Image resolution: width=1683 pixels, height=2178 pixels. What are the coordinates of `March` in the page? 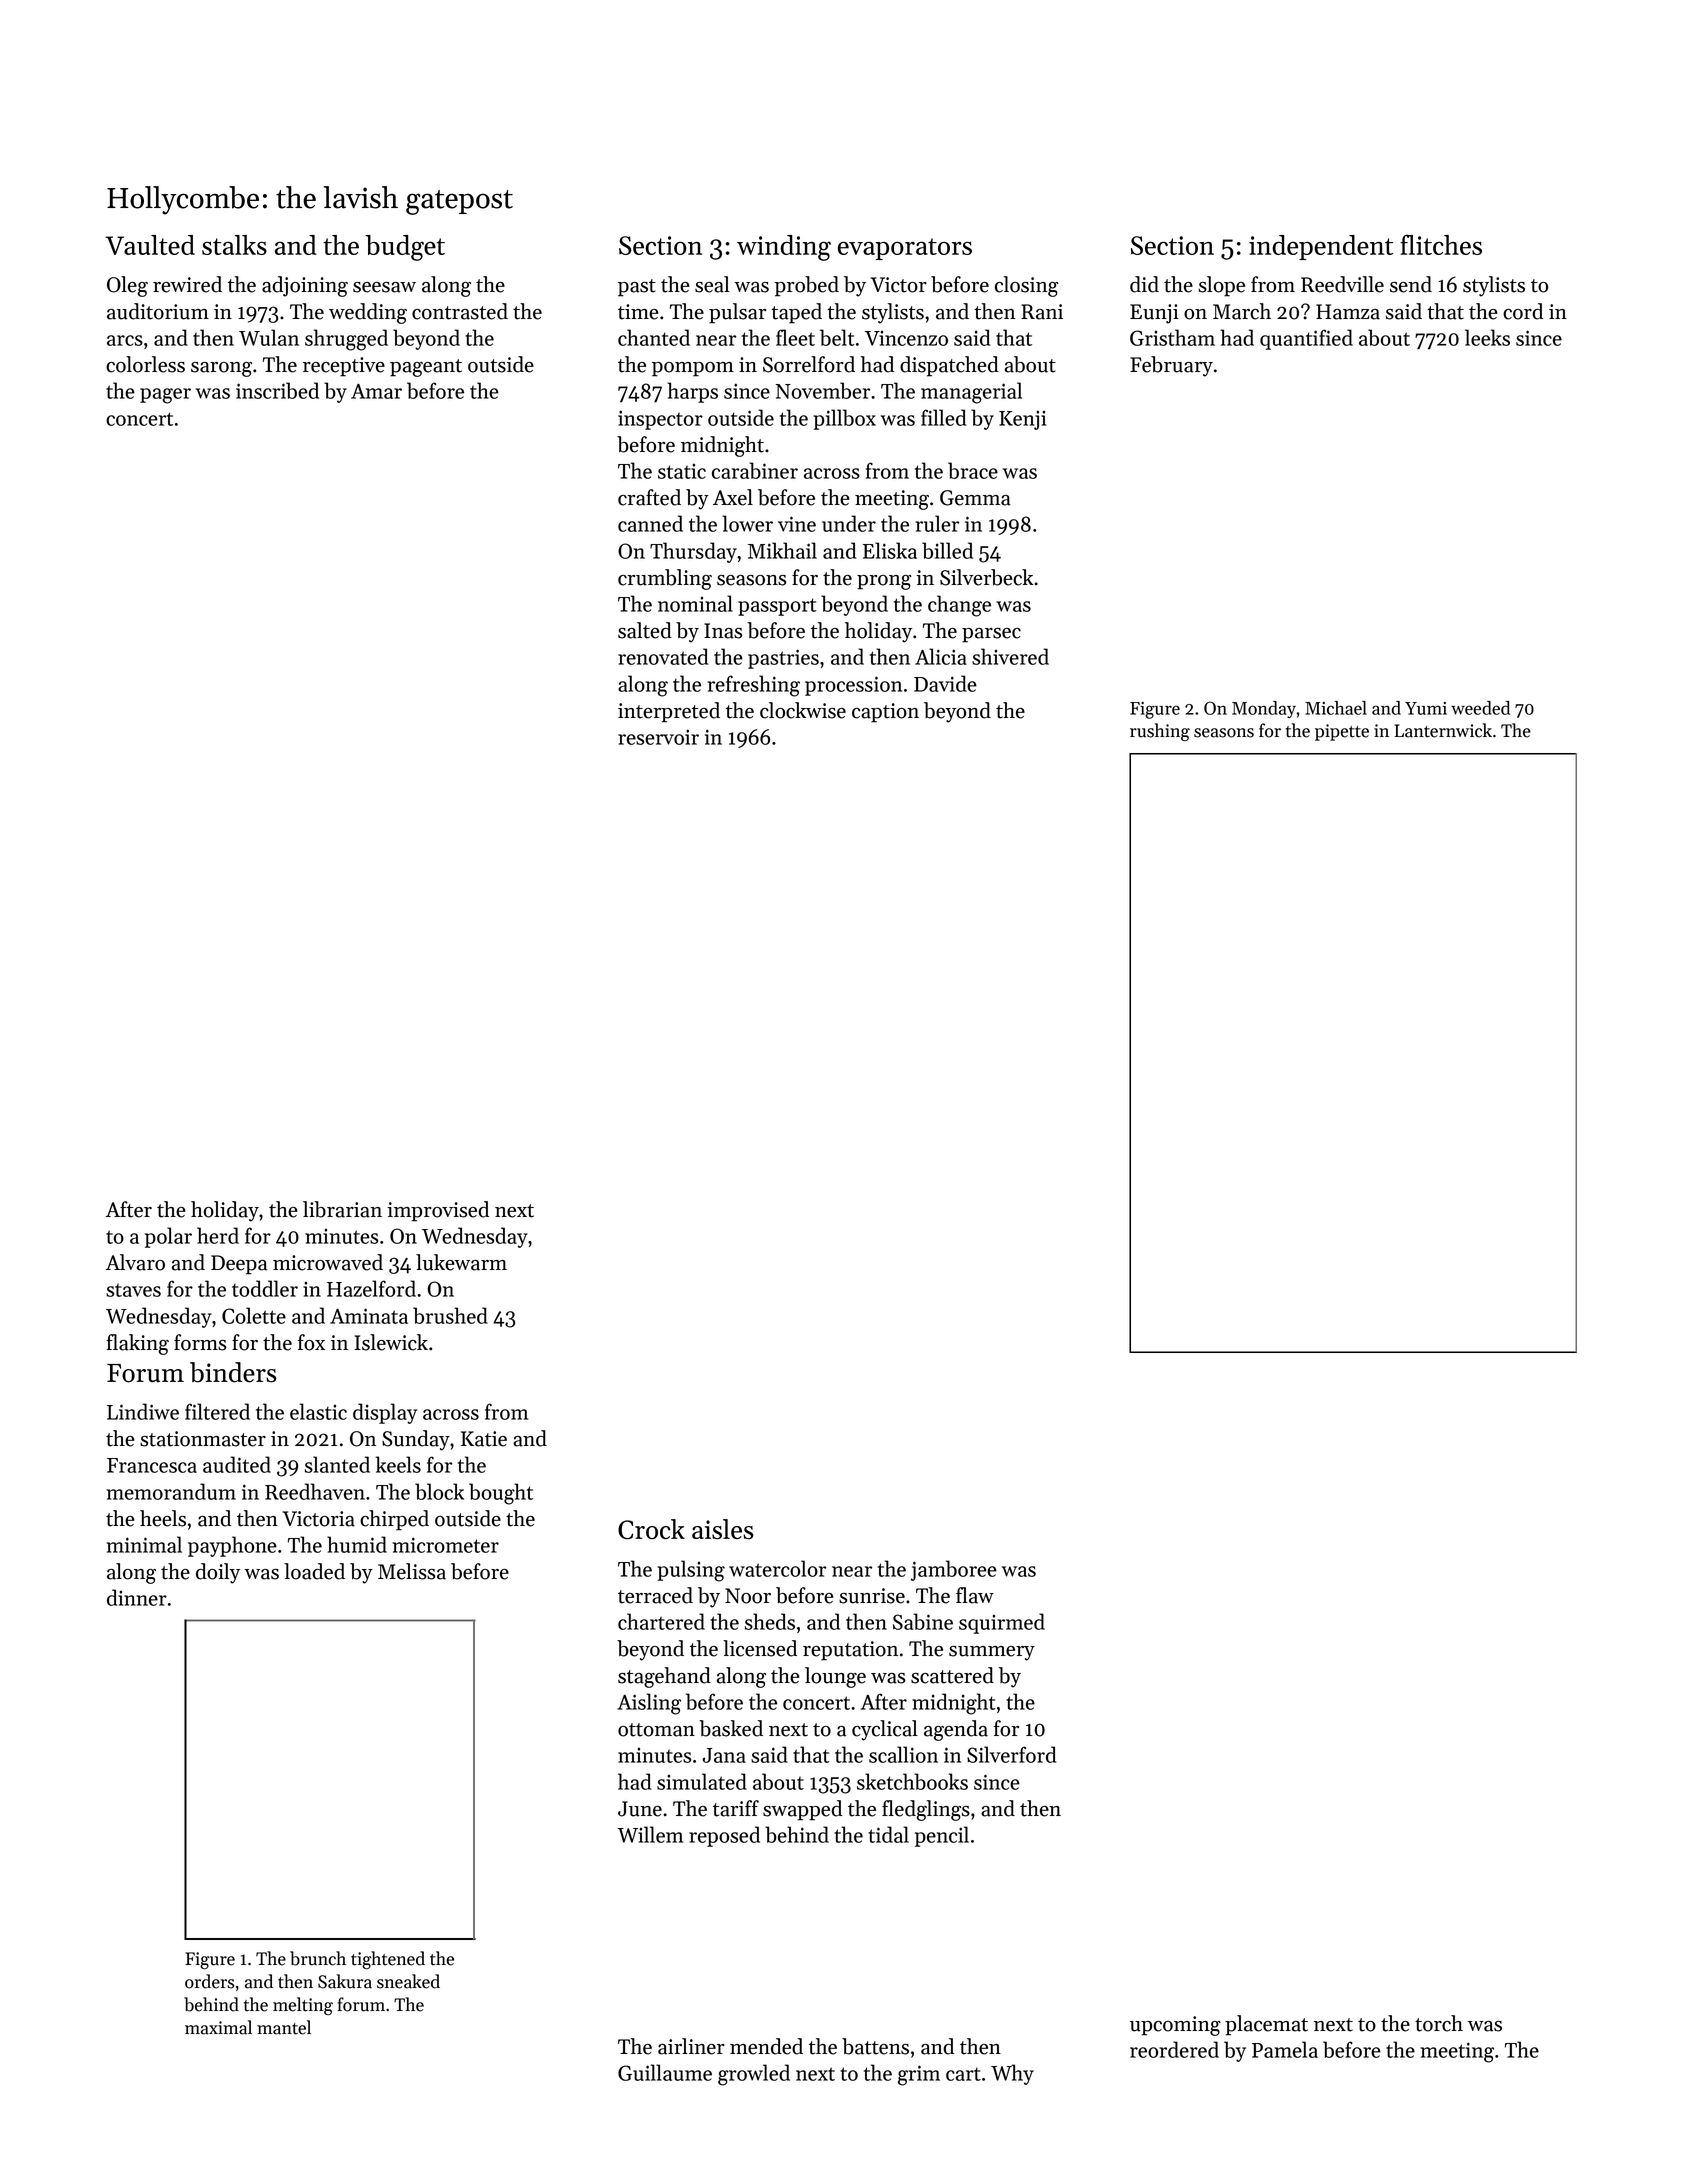 It's located at (1242, 311).
